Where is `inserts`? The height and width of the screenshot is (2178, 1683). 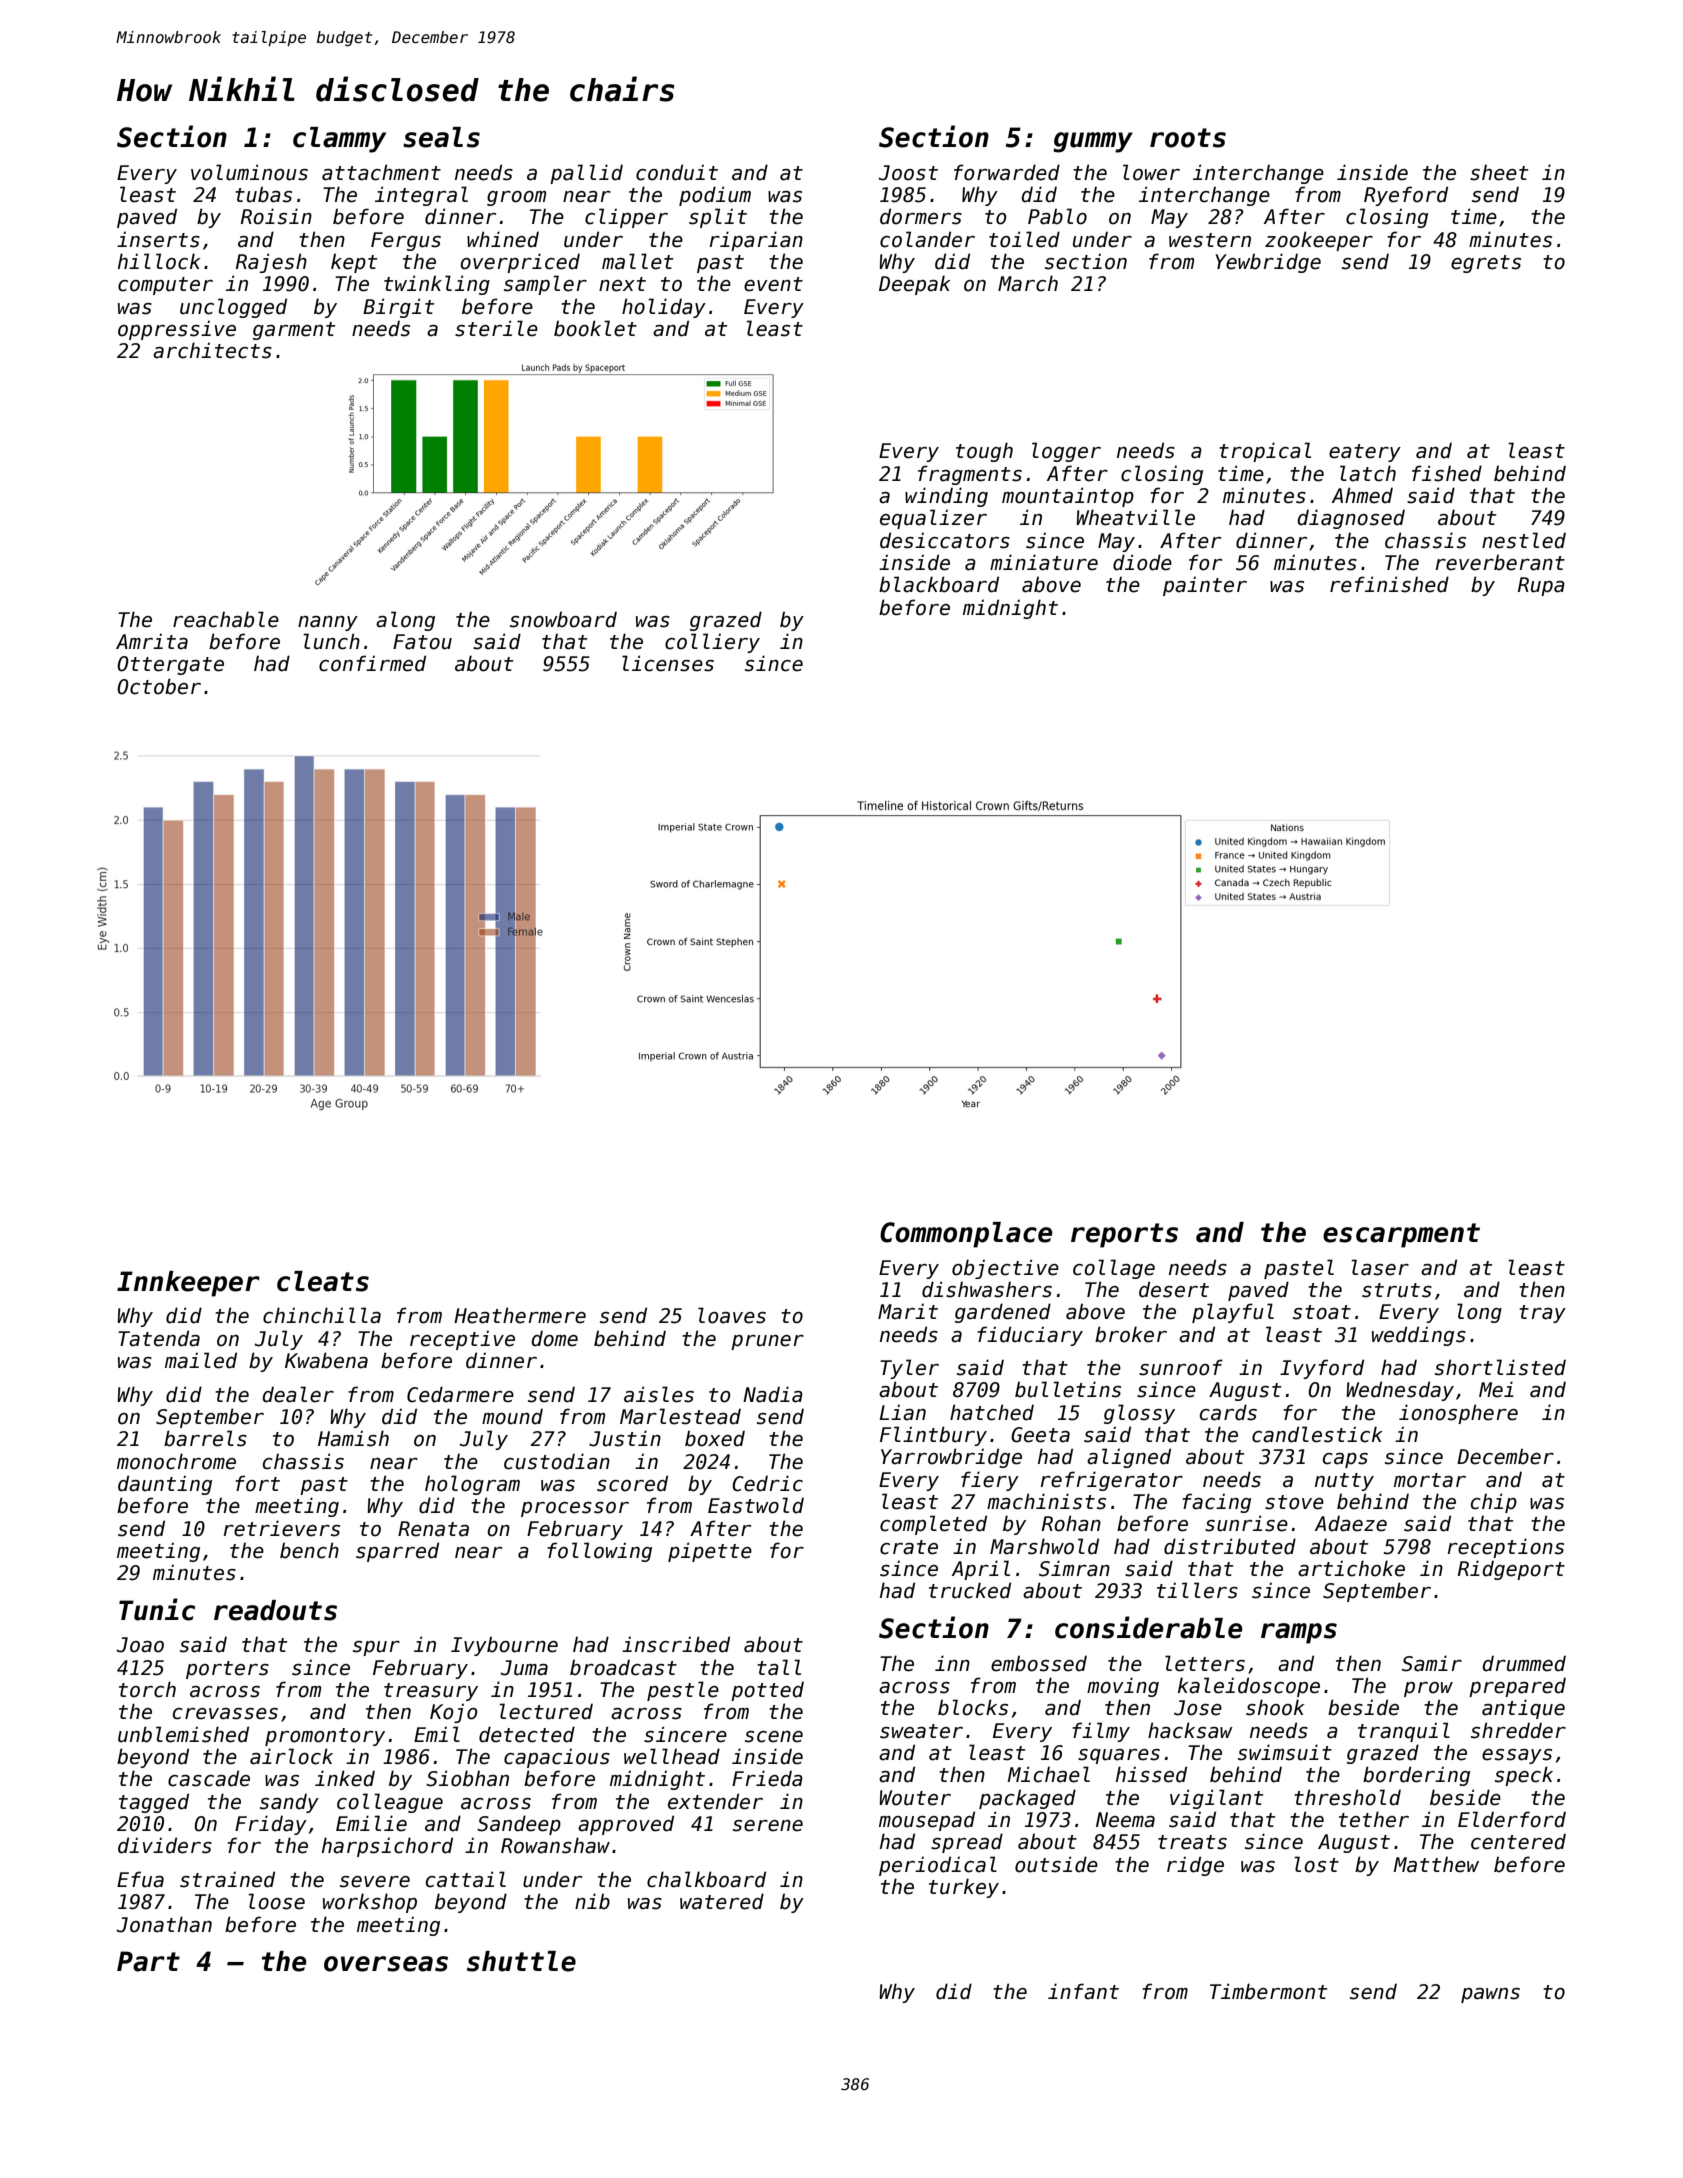
inserts is located at coordinates (158, 239).
